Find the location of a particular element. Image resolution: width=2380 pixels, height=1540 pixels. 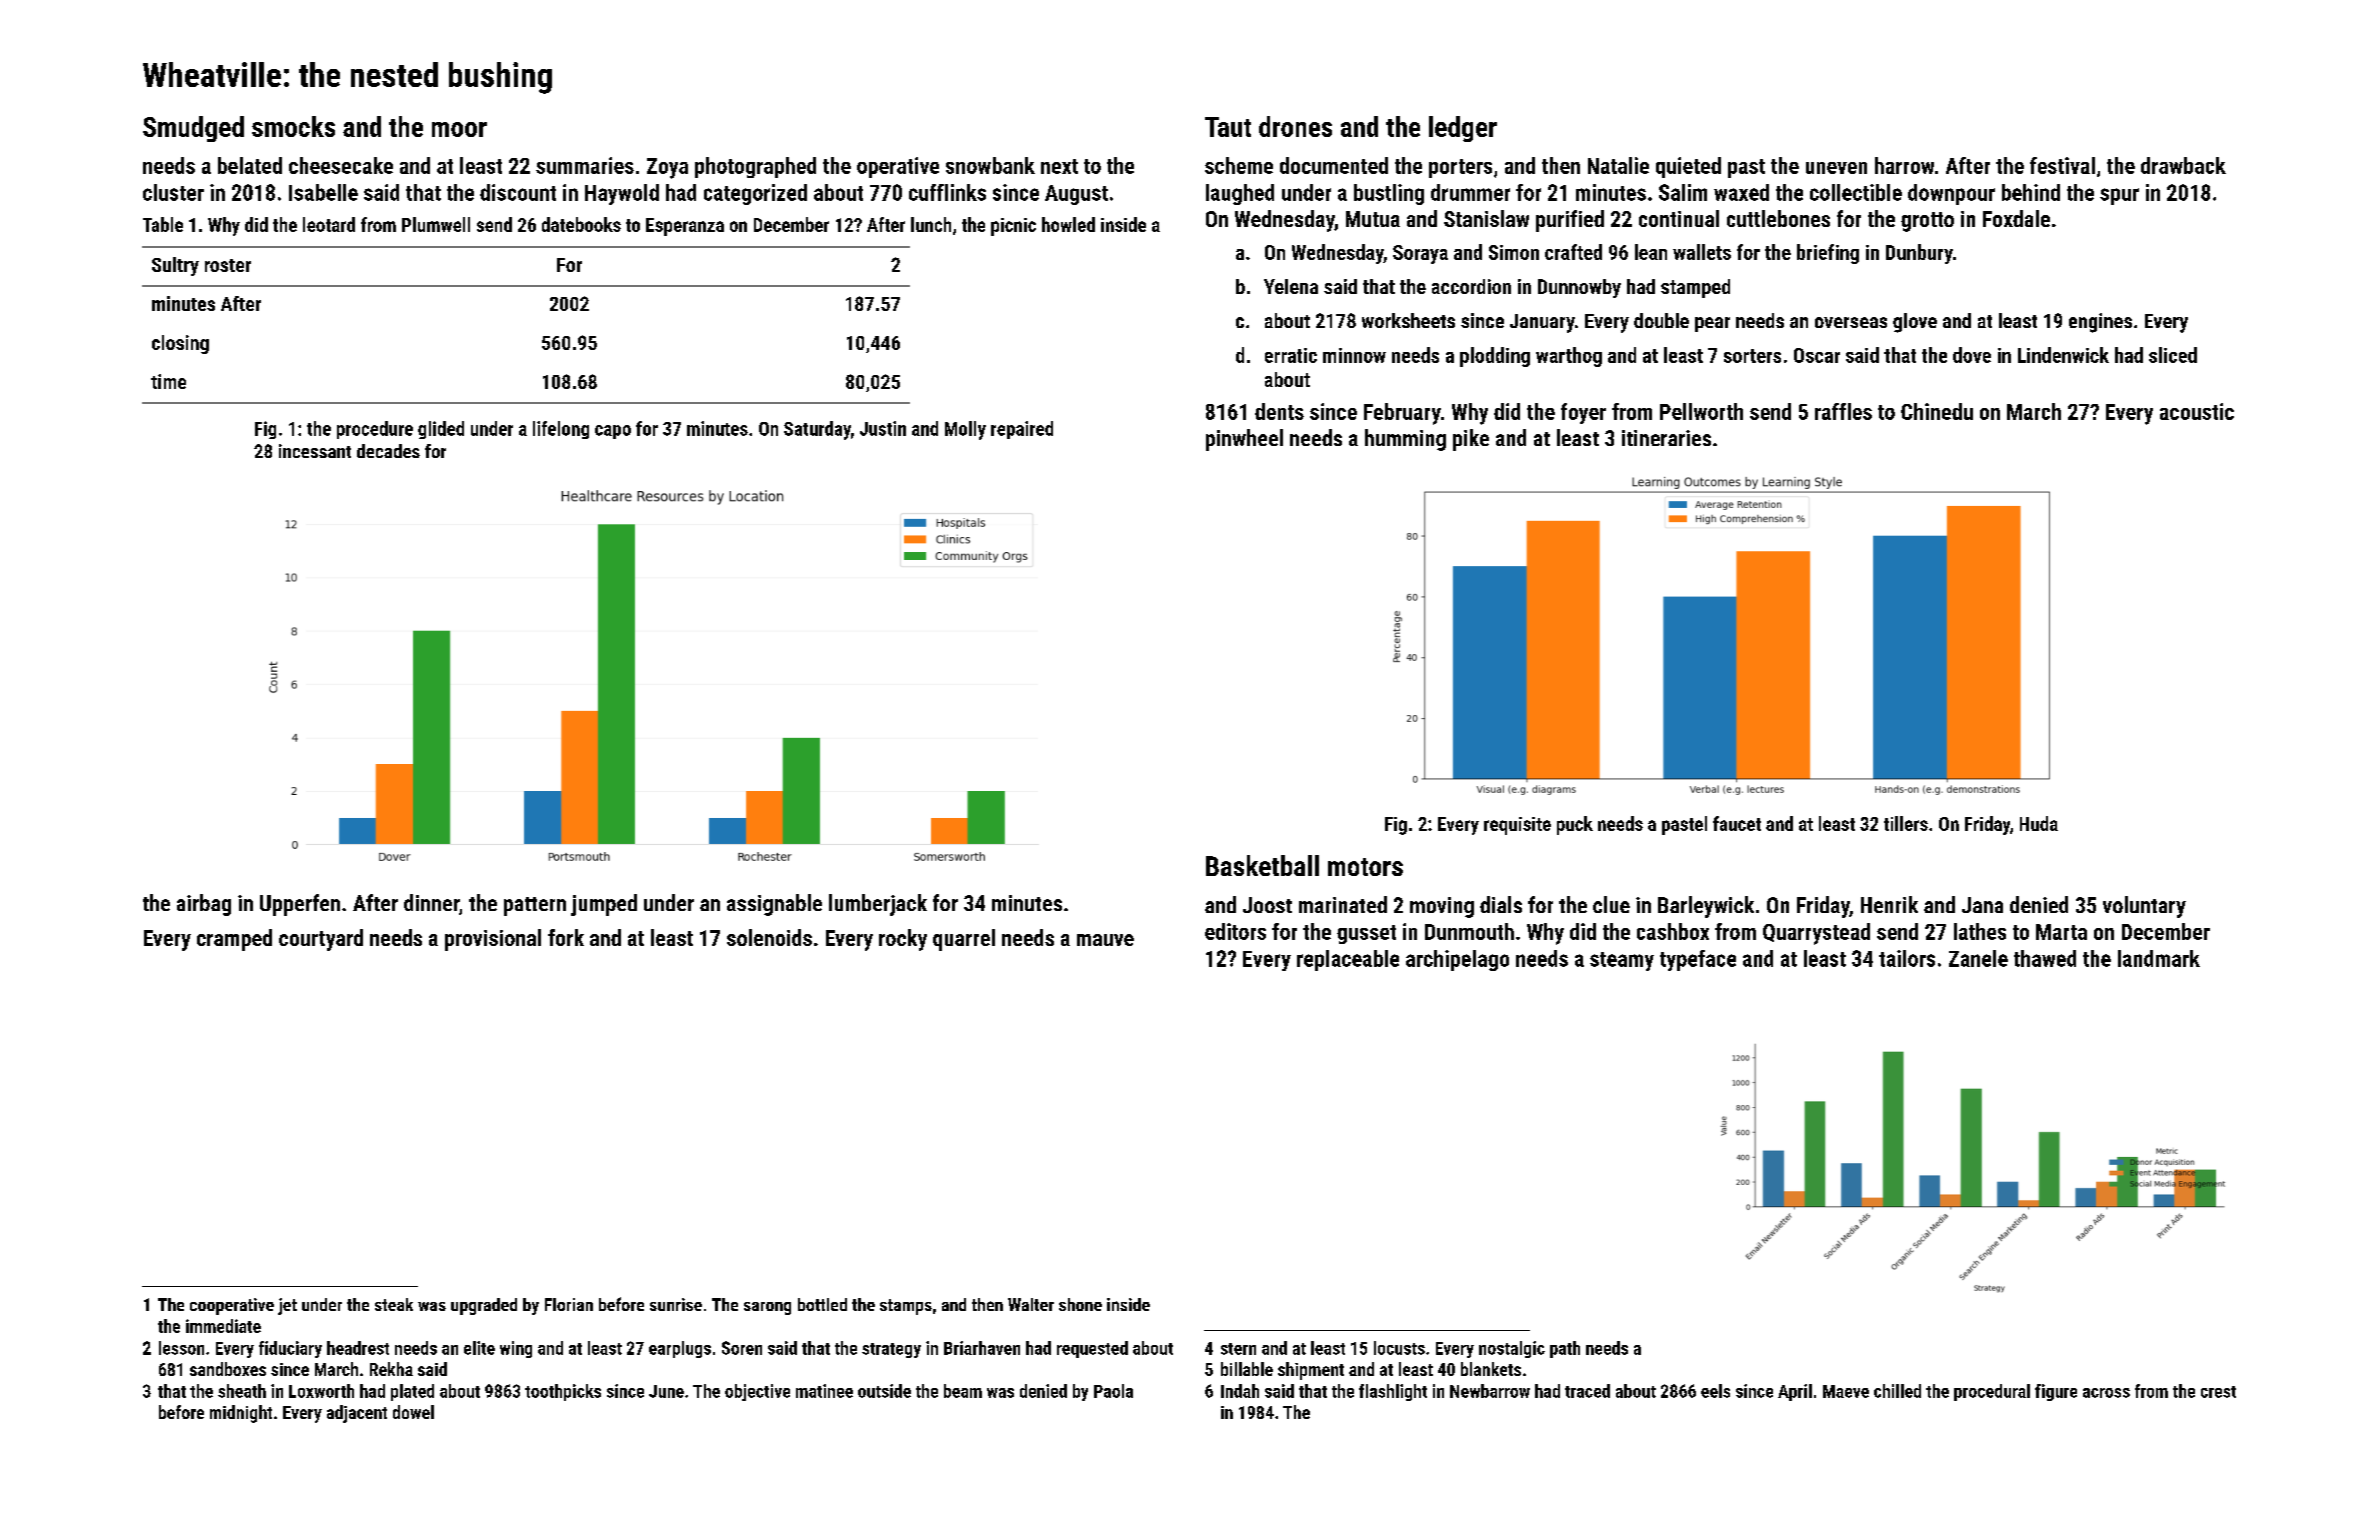

puck is located at coordinates (1575, 825).
